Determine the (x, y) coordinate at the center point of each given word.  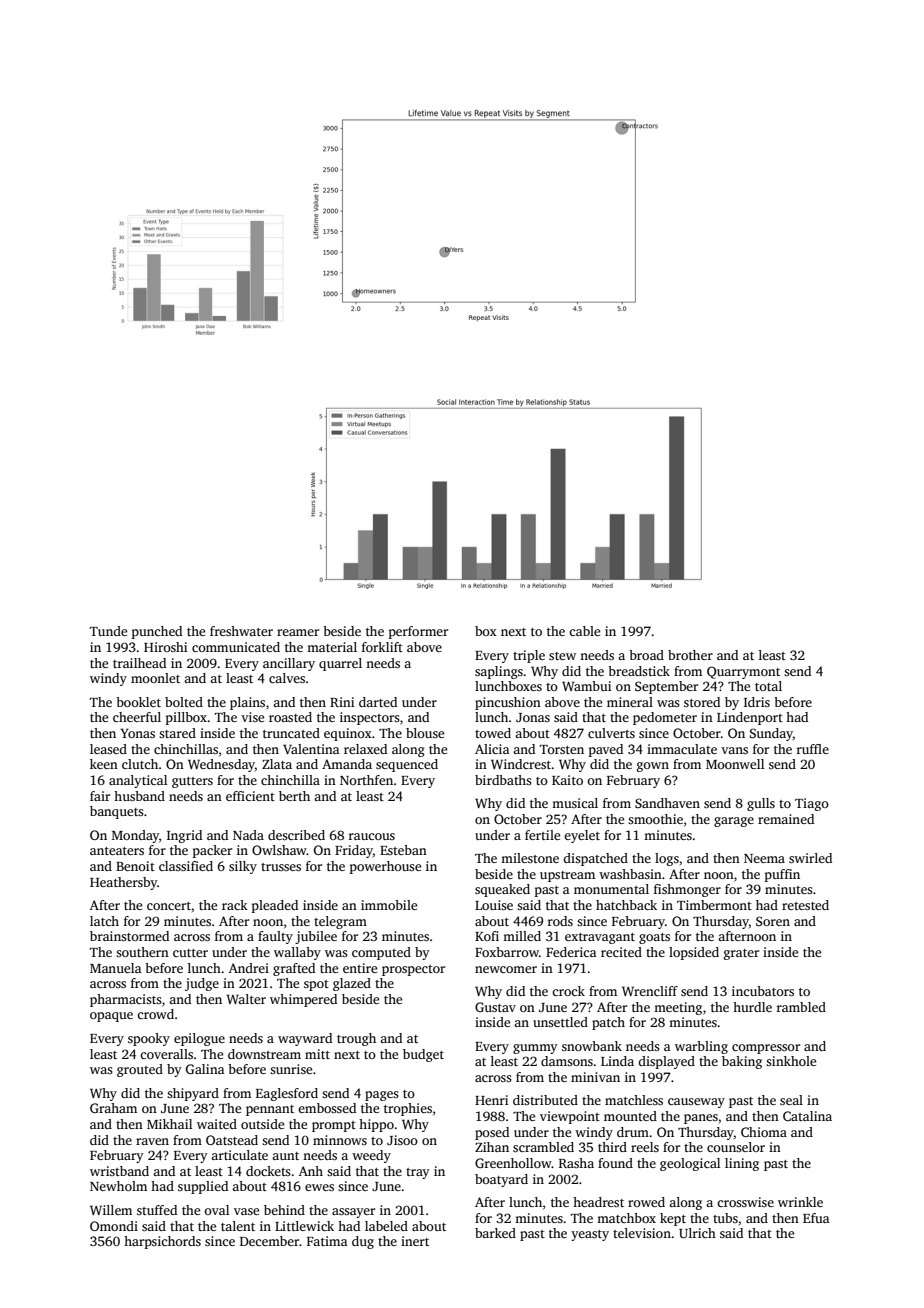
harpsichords (162, 1242)
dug (363, 1242)
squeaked (502, 890)
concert (169, 906)
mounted (630, 1116)
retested (805, 905)
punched (157, 632)
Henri (491, 1100)
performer (418, 632)
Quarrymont (743, 672)
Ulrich (697, 1233)
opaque (111, 1017)
